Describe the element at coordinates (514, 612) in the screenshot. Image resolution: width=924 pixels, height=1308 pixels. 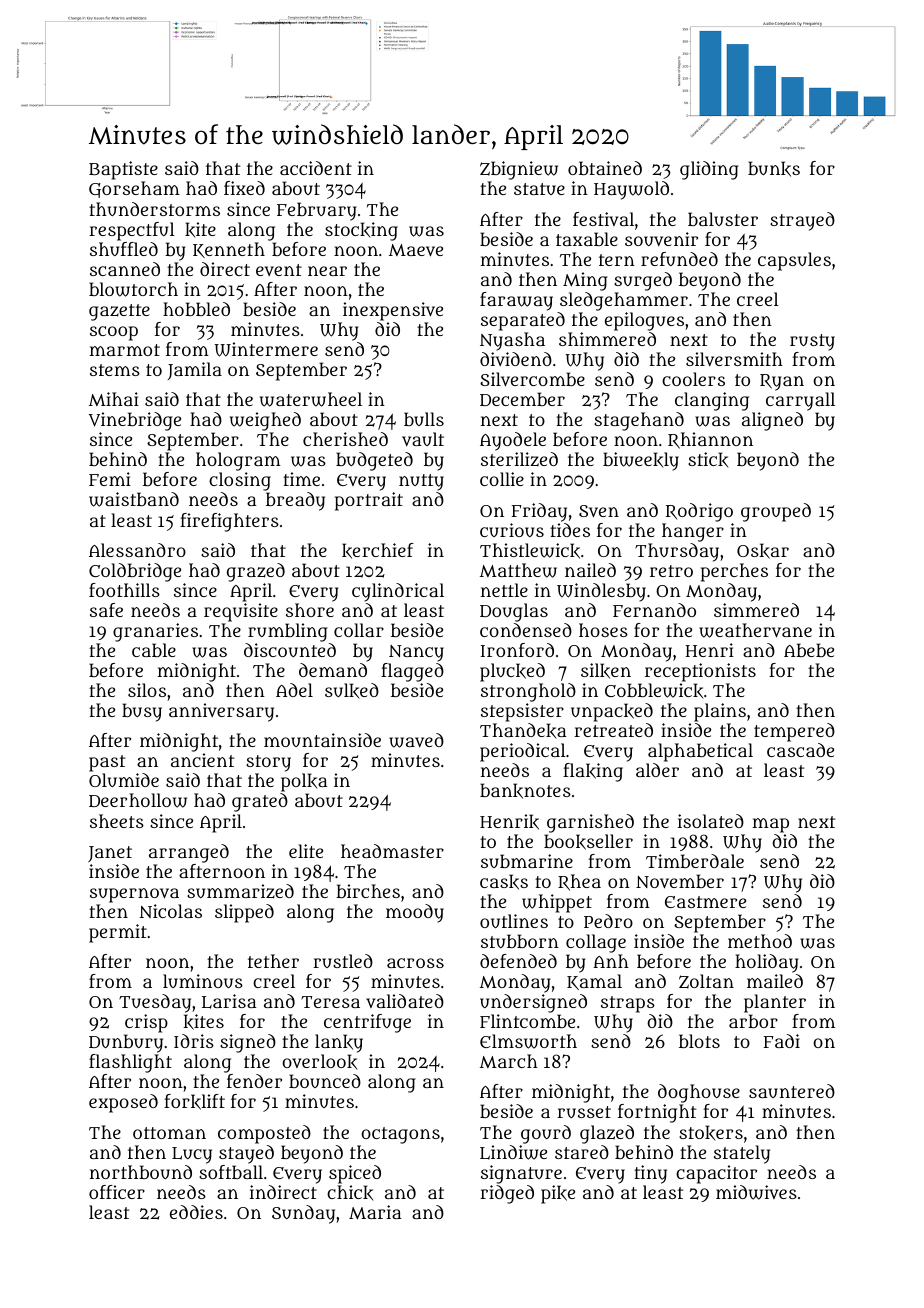
I see `Douglas` at that location.
